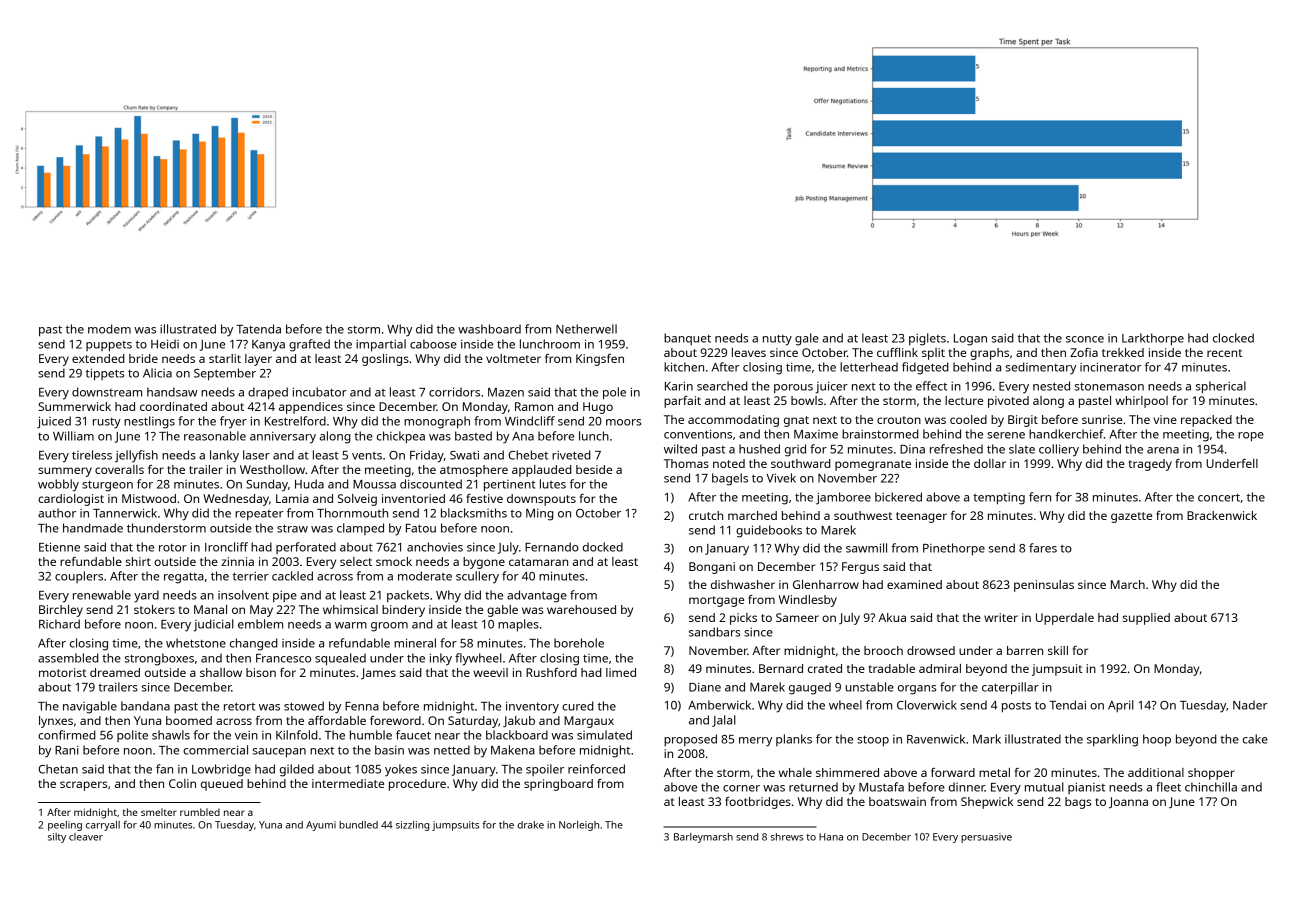 This page has height=924, width=1308. I want to click on docked, so click(603, 547).
